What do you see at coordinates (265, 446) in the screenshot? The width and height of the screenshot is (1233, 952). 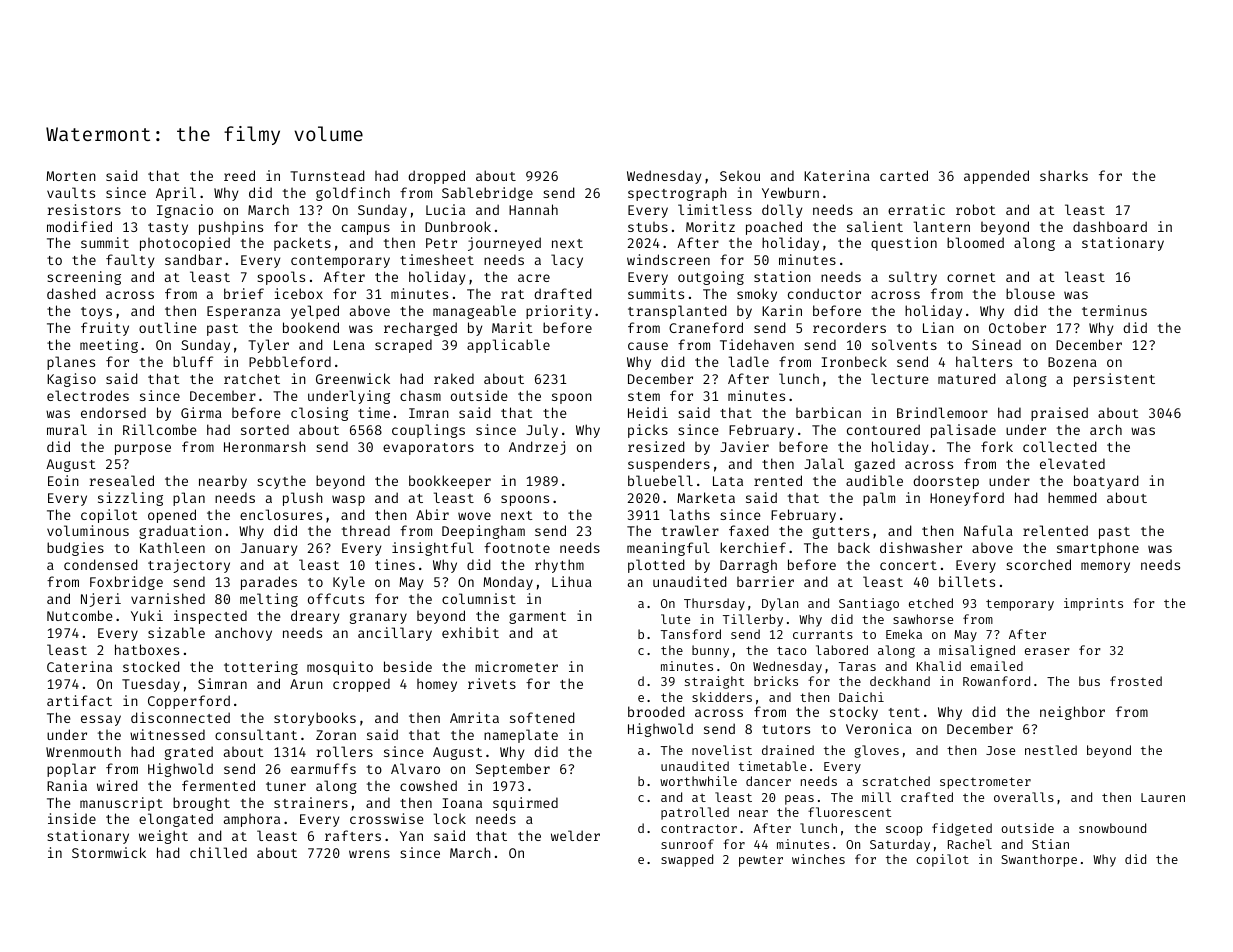 I see `Heronmarsh` at bounding box center [265, 446].
